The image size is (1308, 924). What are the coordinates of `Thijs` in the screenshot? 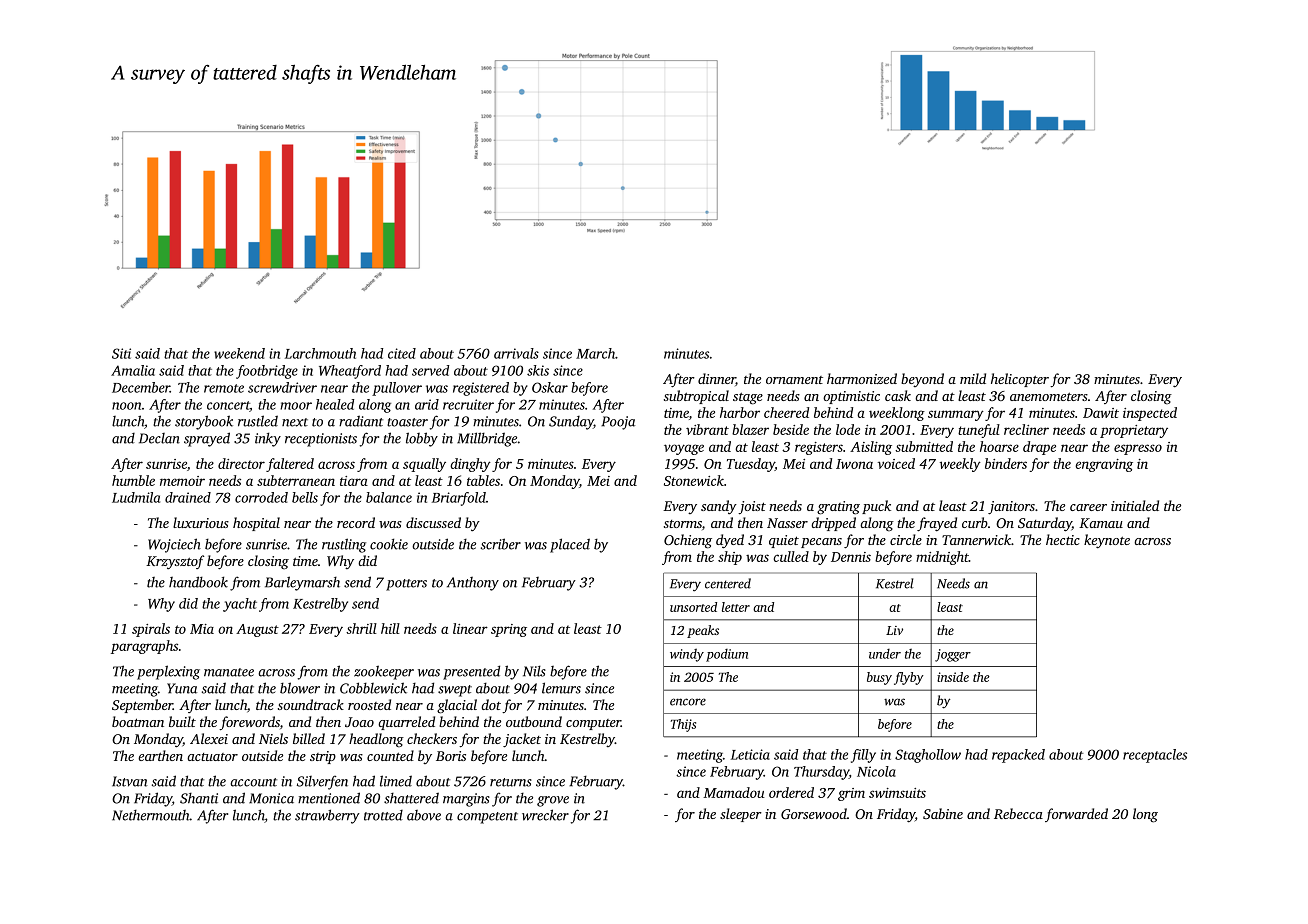 It's located at (683, 725).
